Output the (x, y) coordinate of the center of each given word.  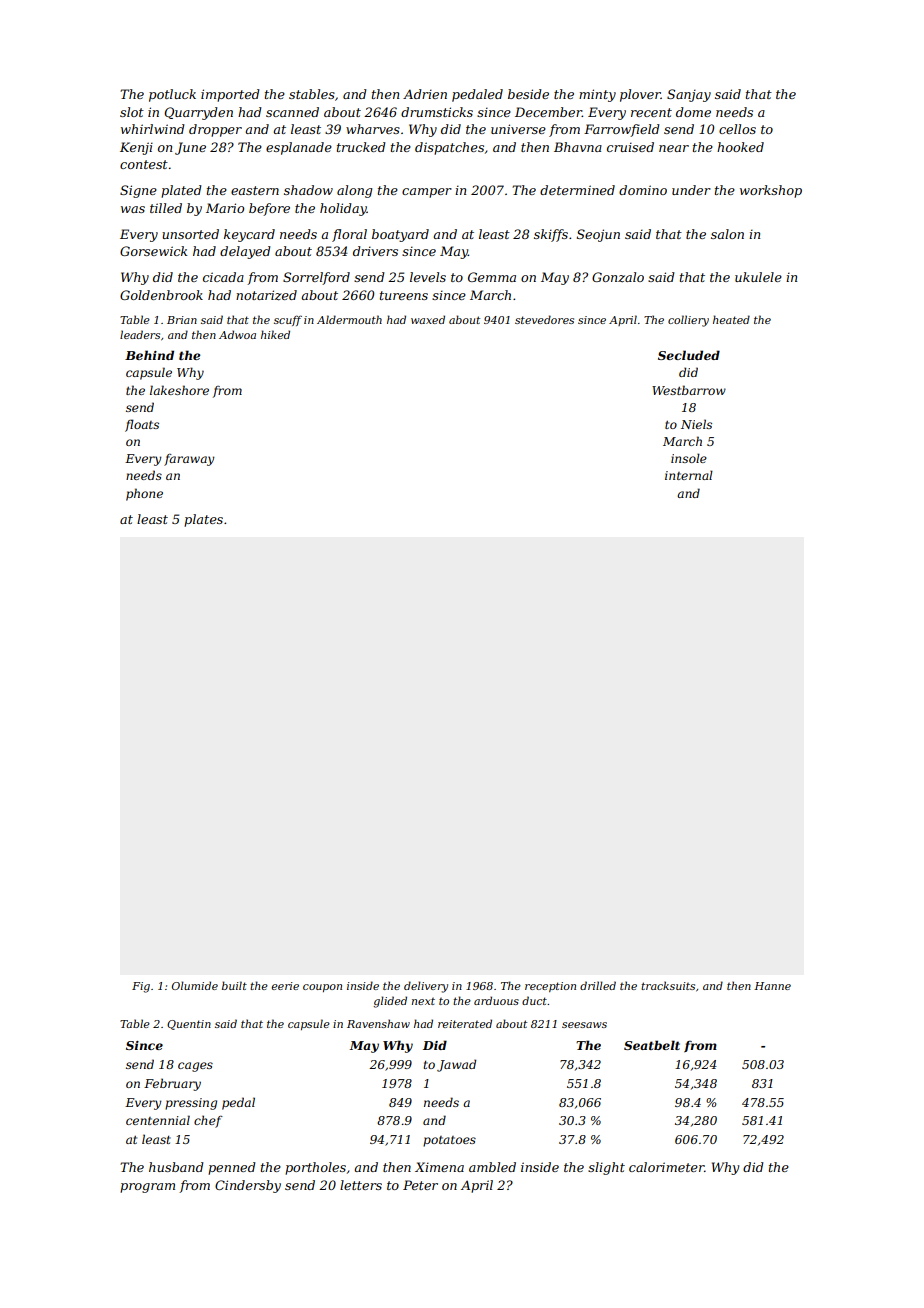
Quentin (189, 1025)
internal (689, 475)
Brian (182, 320)
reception (550, 987)
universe (518, 129)
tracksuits (668, 985)
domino (643, 190)
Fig (141, 987)
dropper (215, 130)
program (147, 1188)
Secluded (689, 355)
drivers (375, 251)
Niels (696, 424)
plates (203, 520)
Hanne (772, 986)
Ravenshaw (378, 1023)
